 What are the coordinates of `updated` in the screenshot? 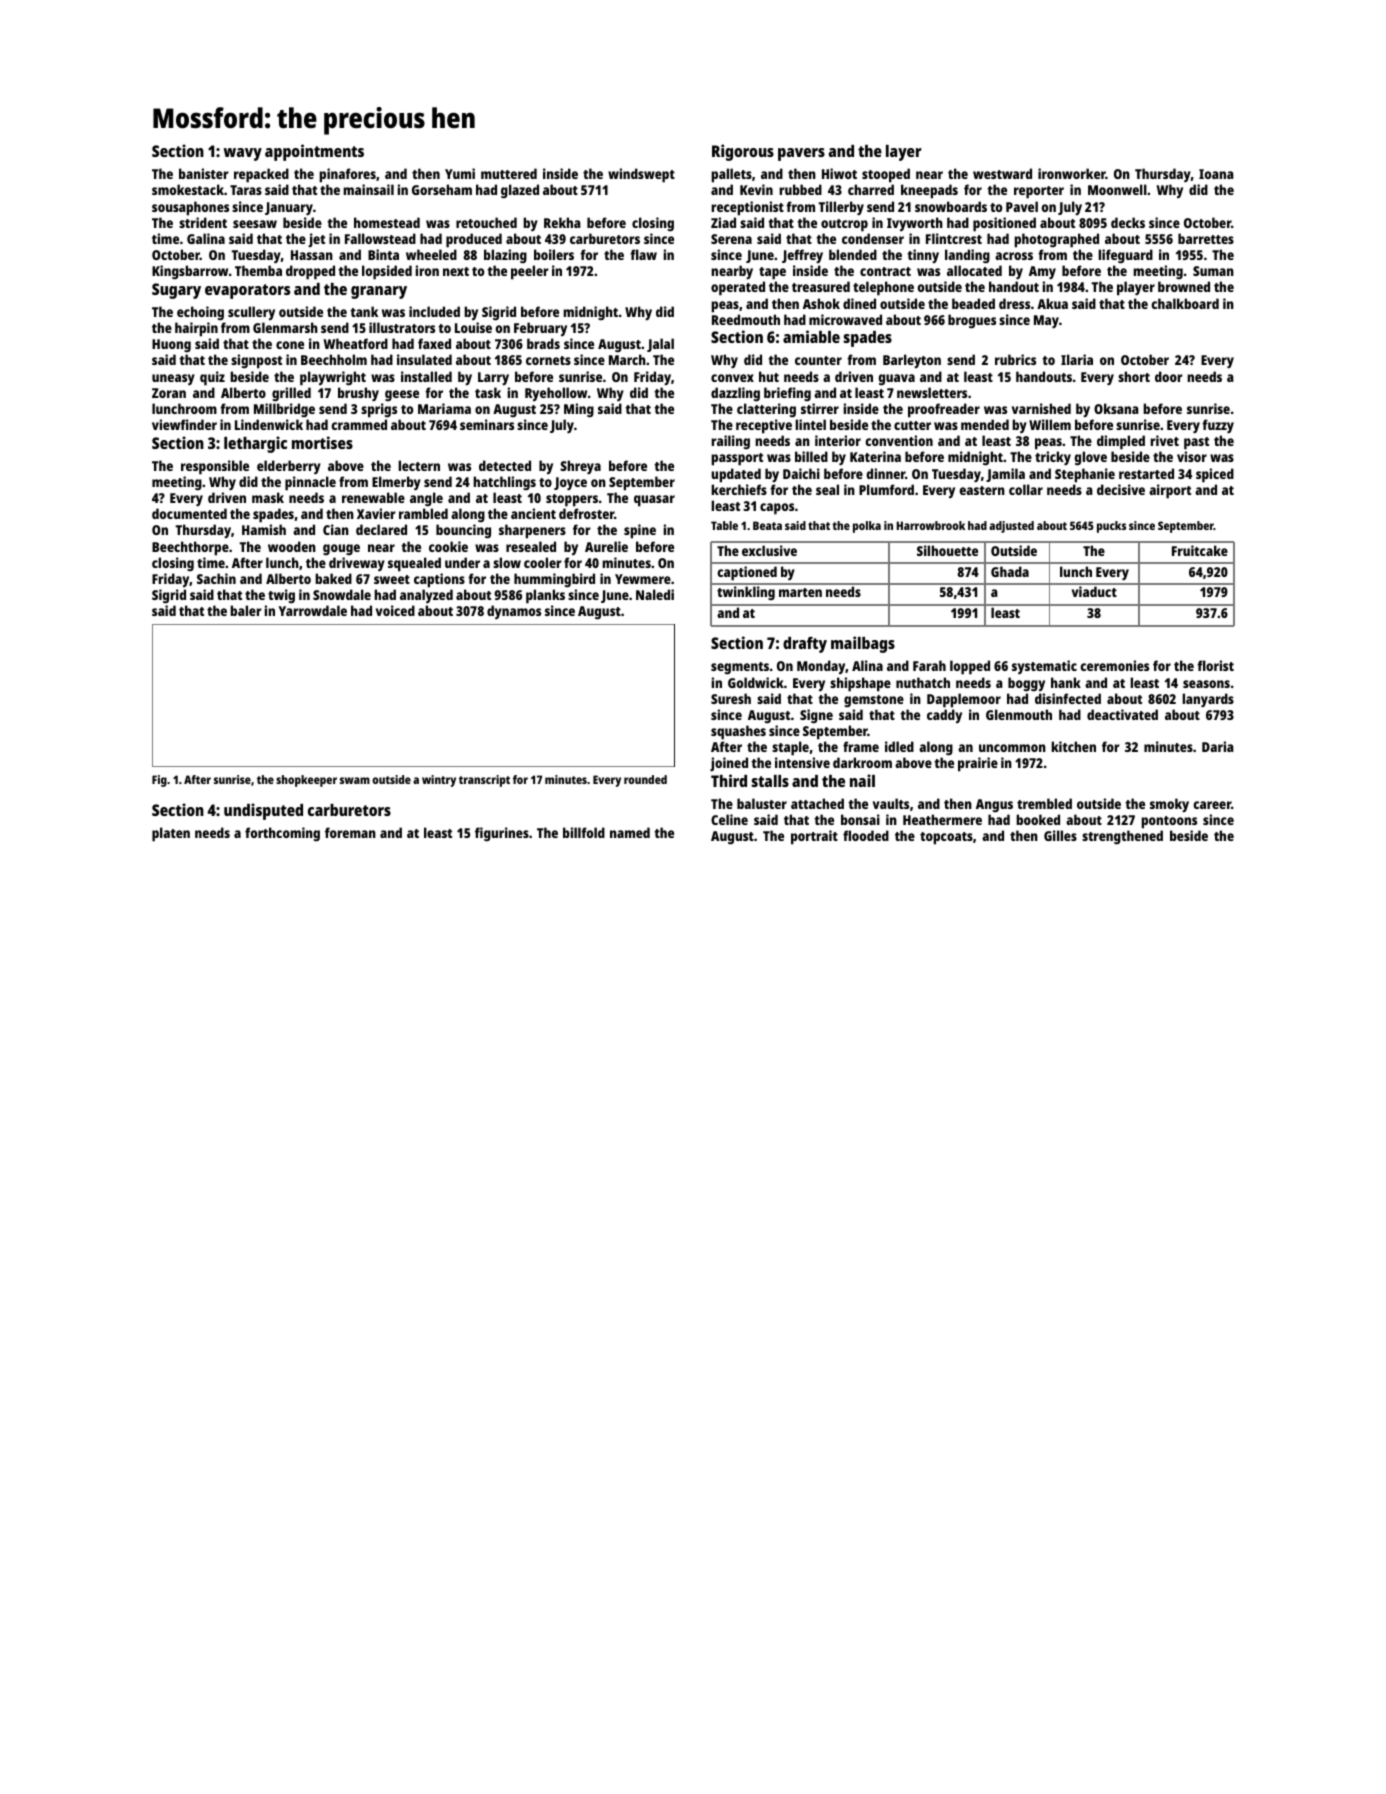 It's located at (736, 475).
